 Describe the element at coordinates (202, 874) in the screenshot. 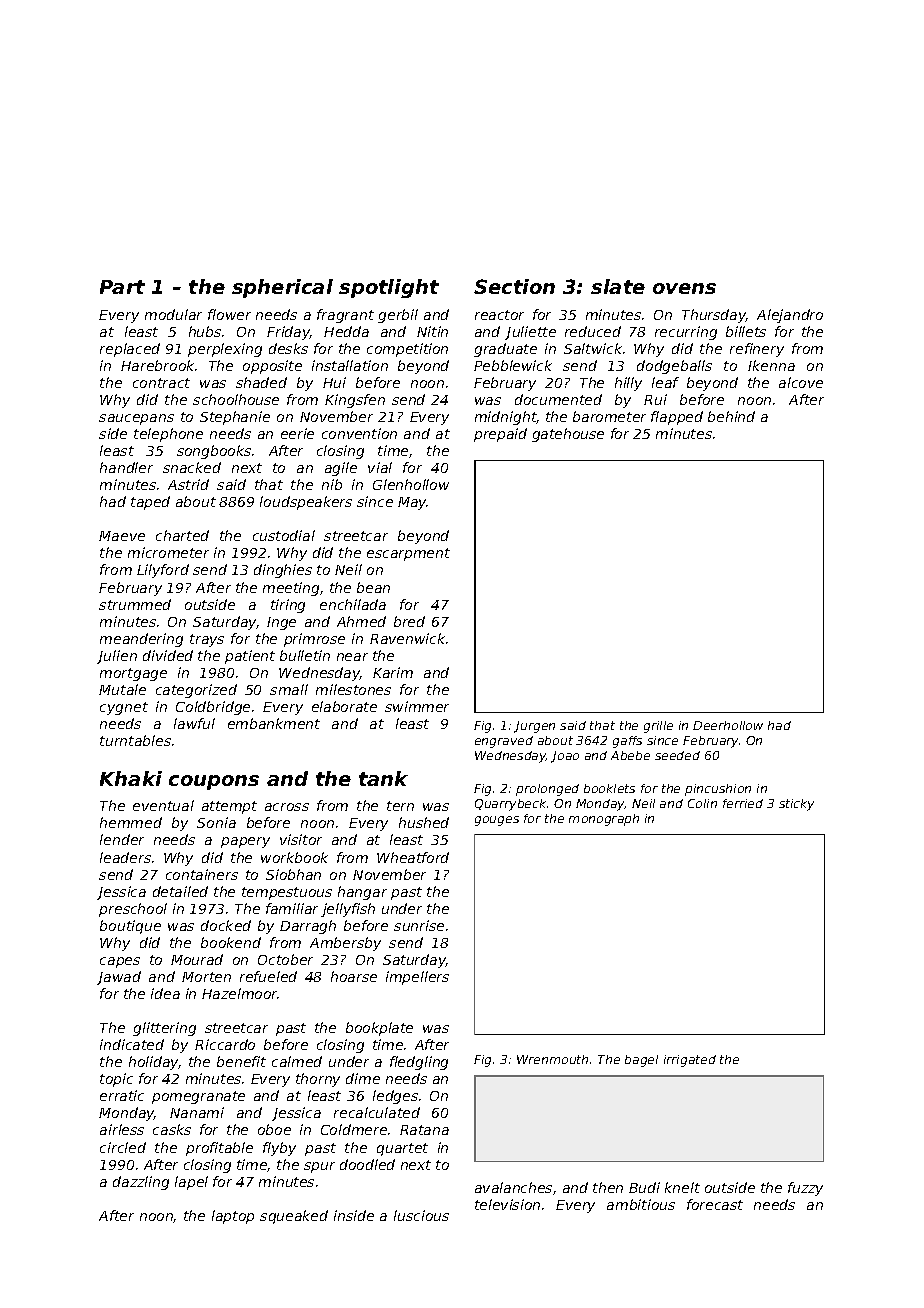

I see `containers` at that location.
